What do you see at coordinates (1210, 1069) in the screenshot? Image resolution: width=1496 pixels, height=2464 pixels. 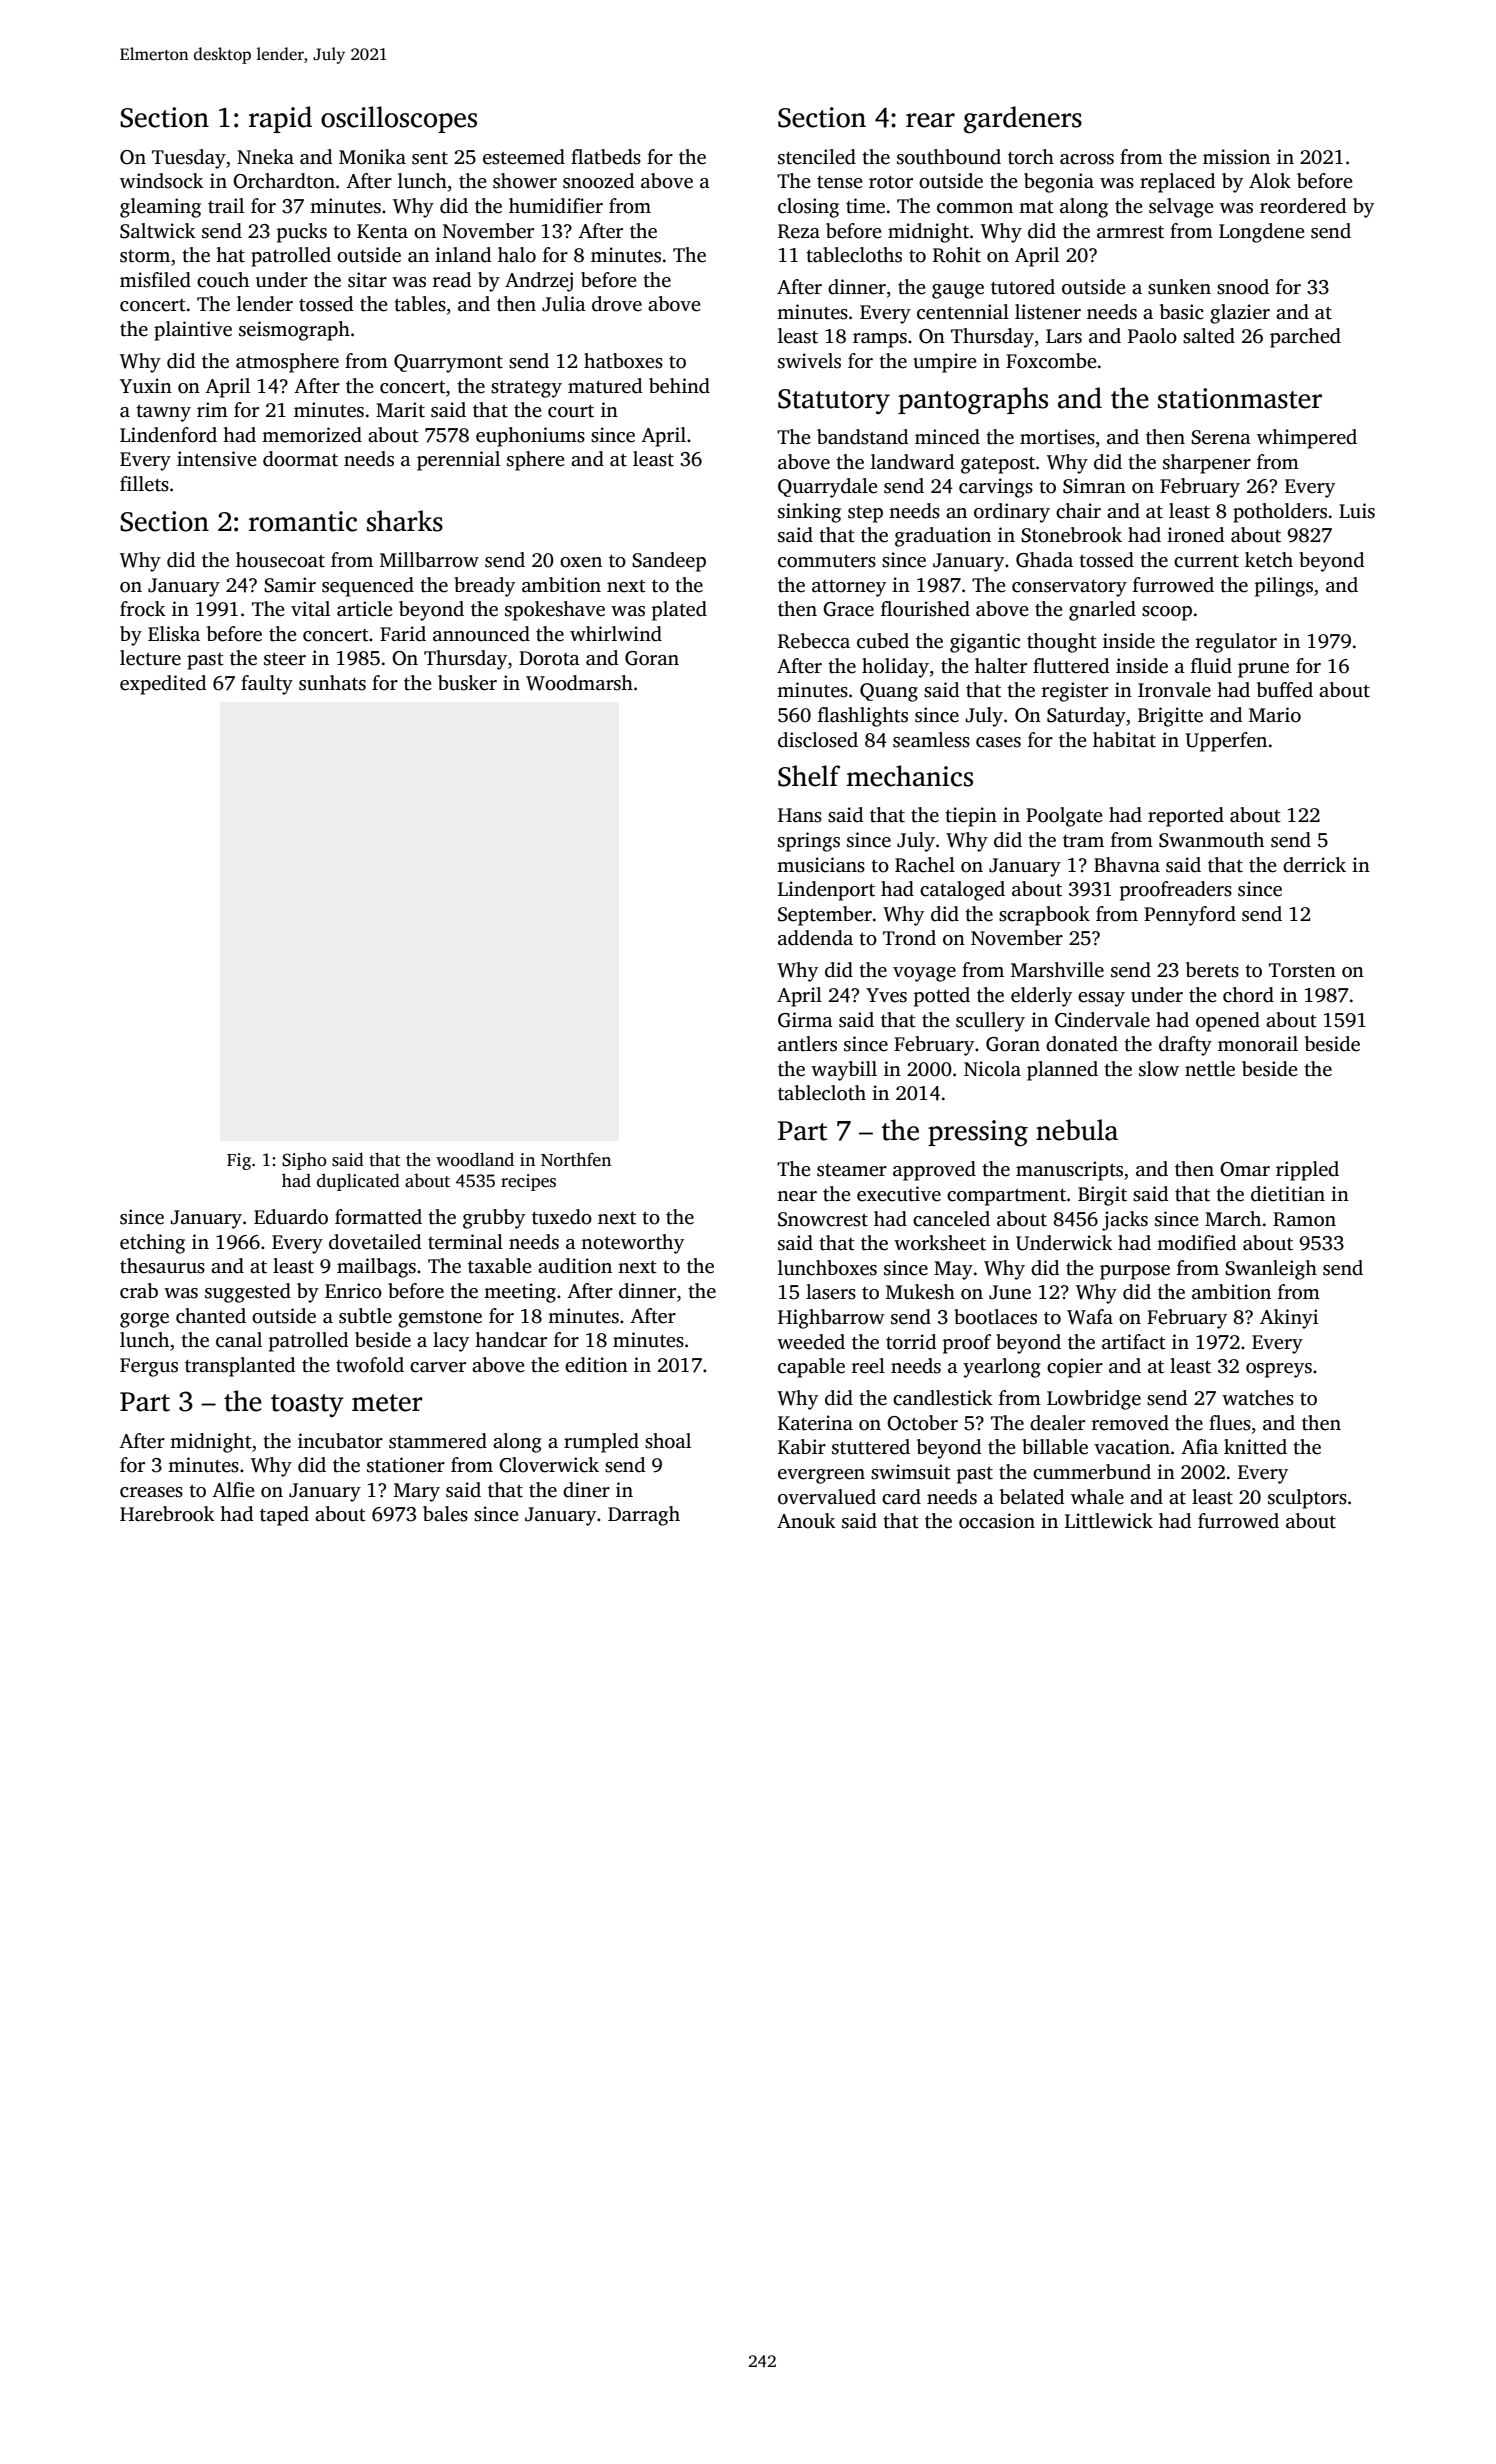 I see `nettle` at bounding box center [1210, 1069].
